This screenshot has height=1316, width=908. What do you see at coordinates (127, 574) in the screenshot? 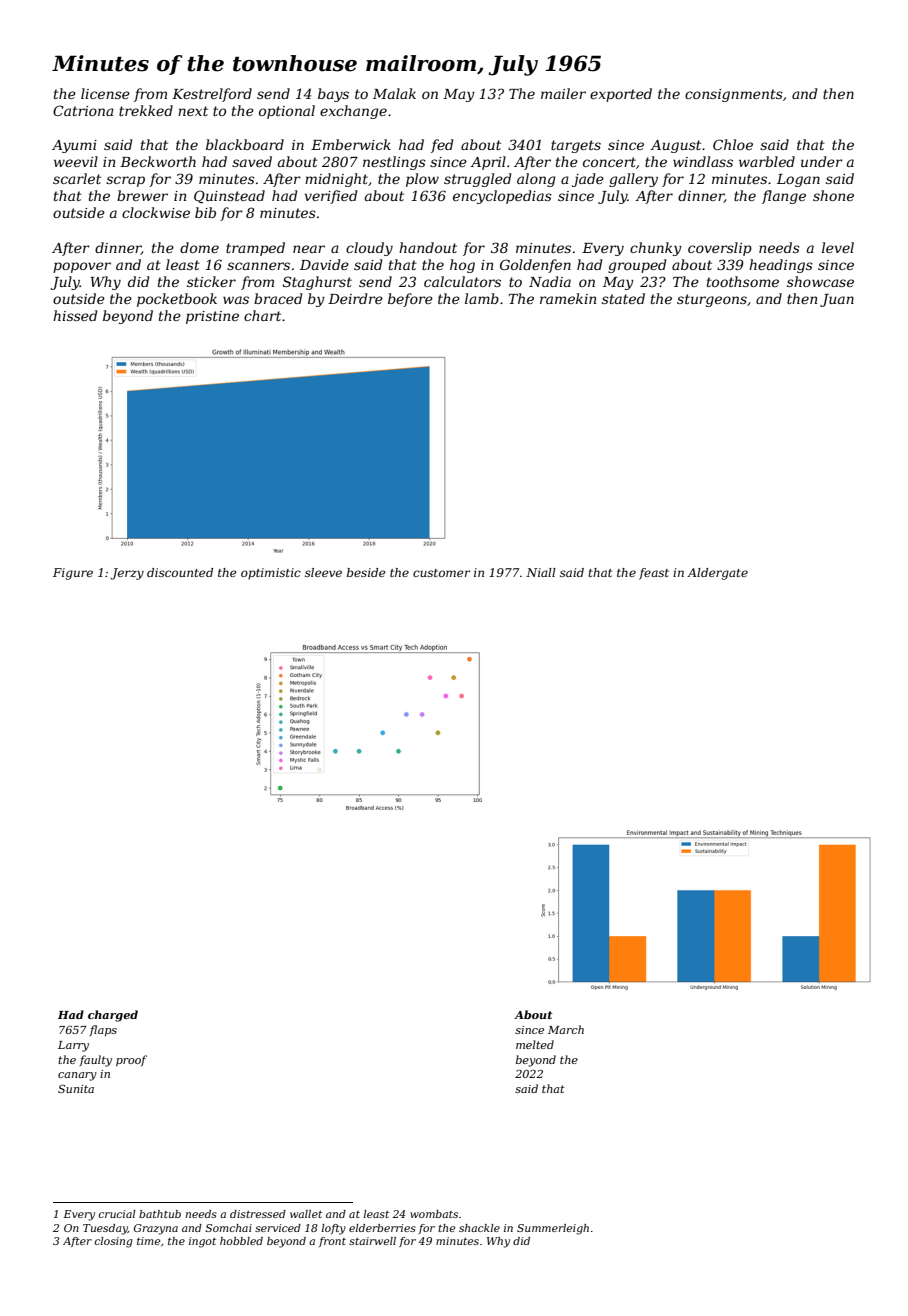
I see `Jerzy` at bounding box center [127, 574].
